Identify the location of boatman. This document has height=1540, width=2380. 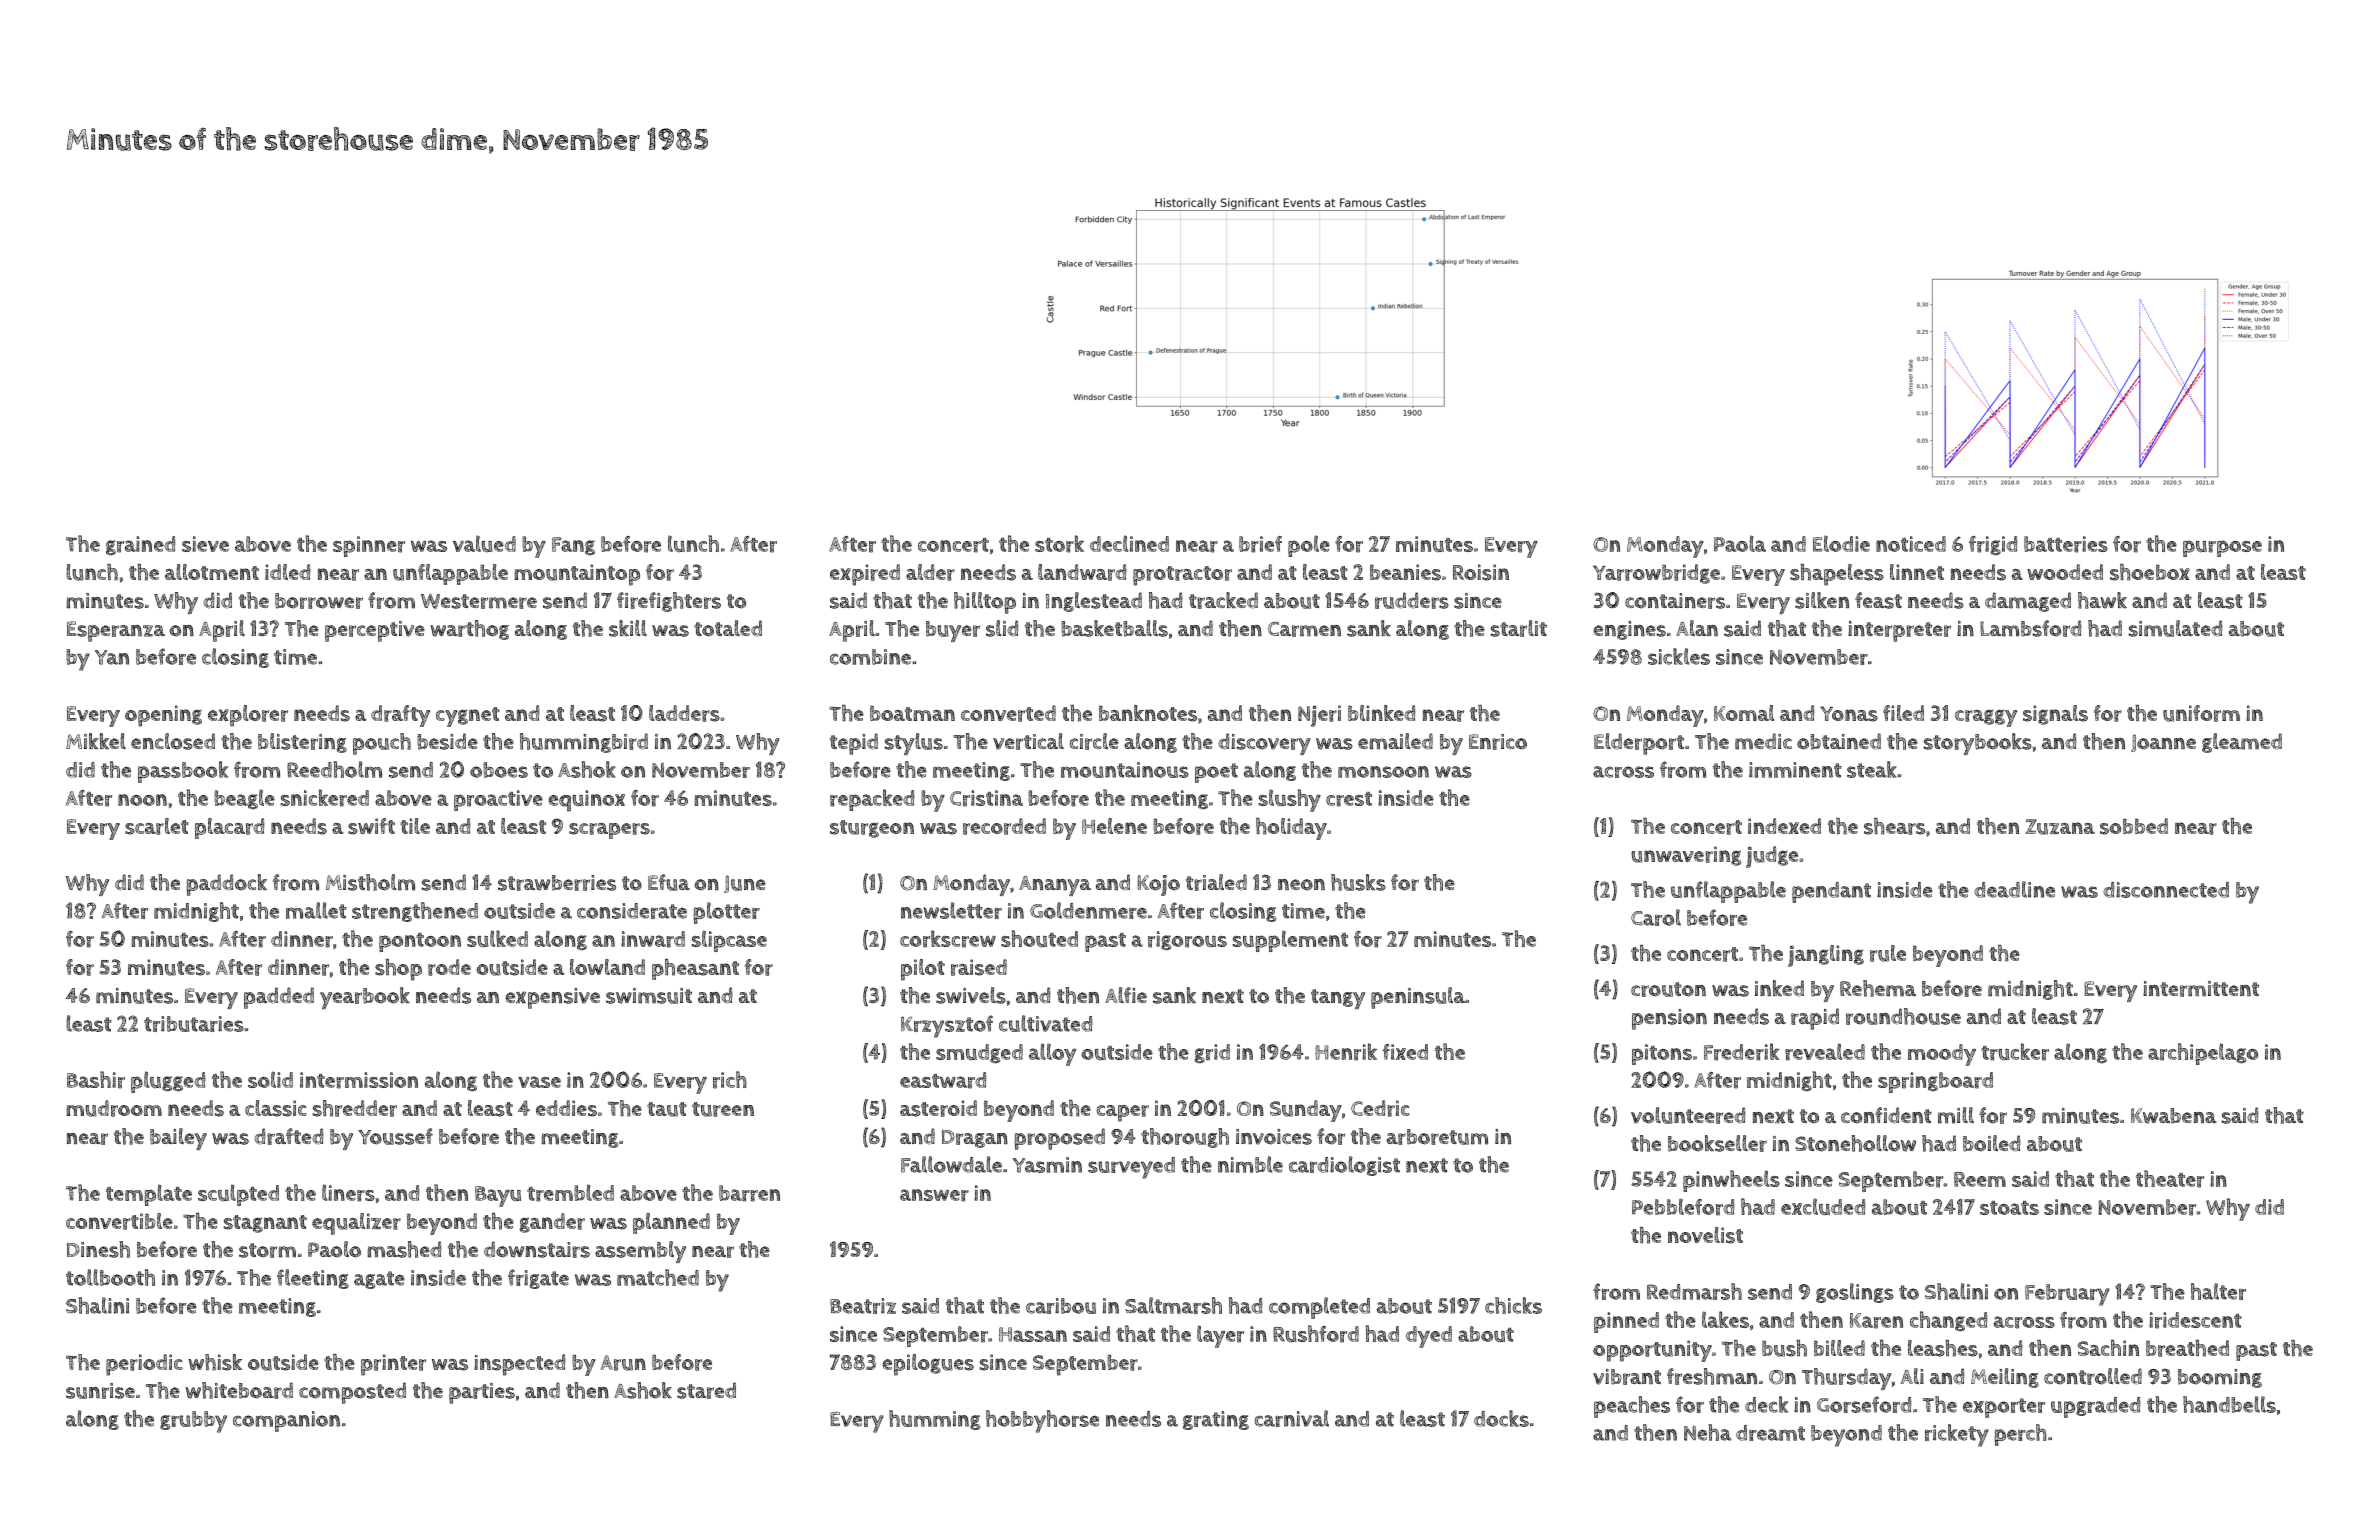
(912, 713).
